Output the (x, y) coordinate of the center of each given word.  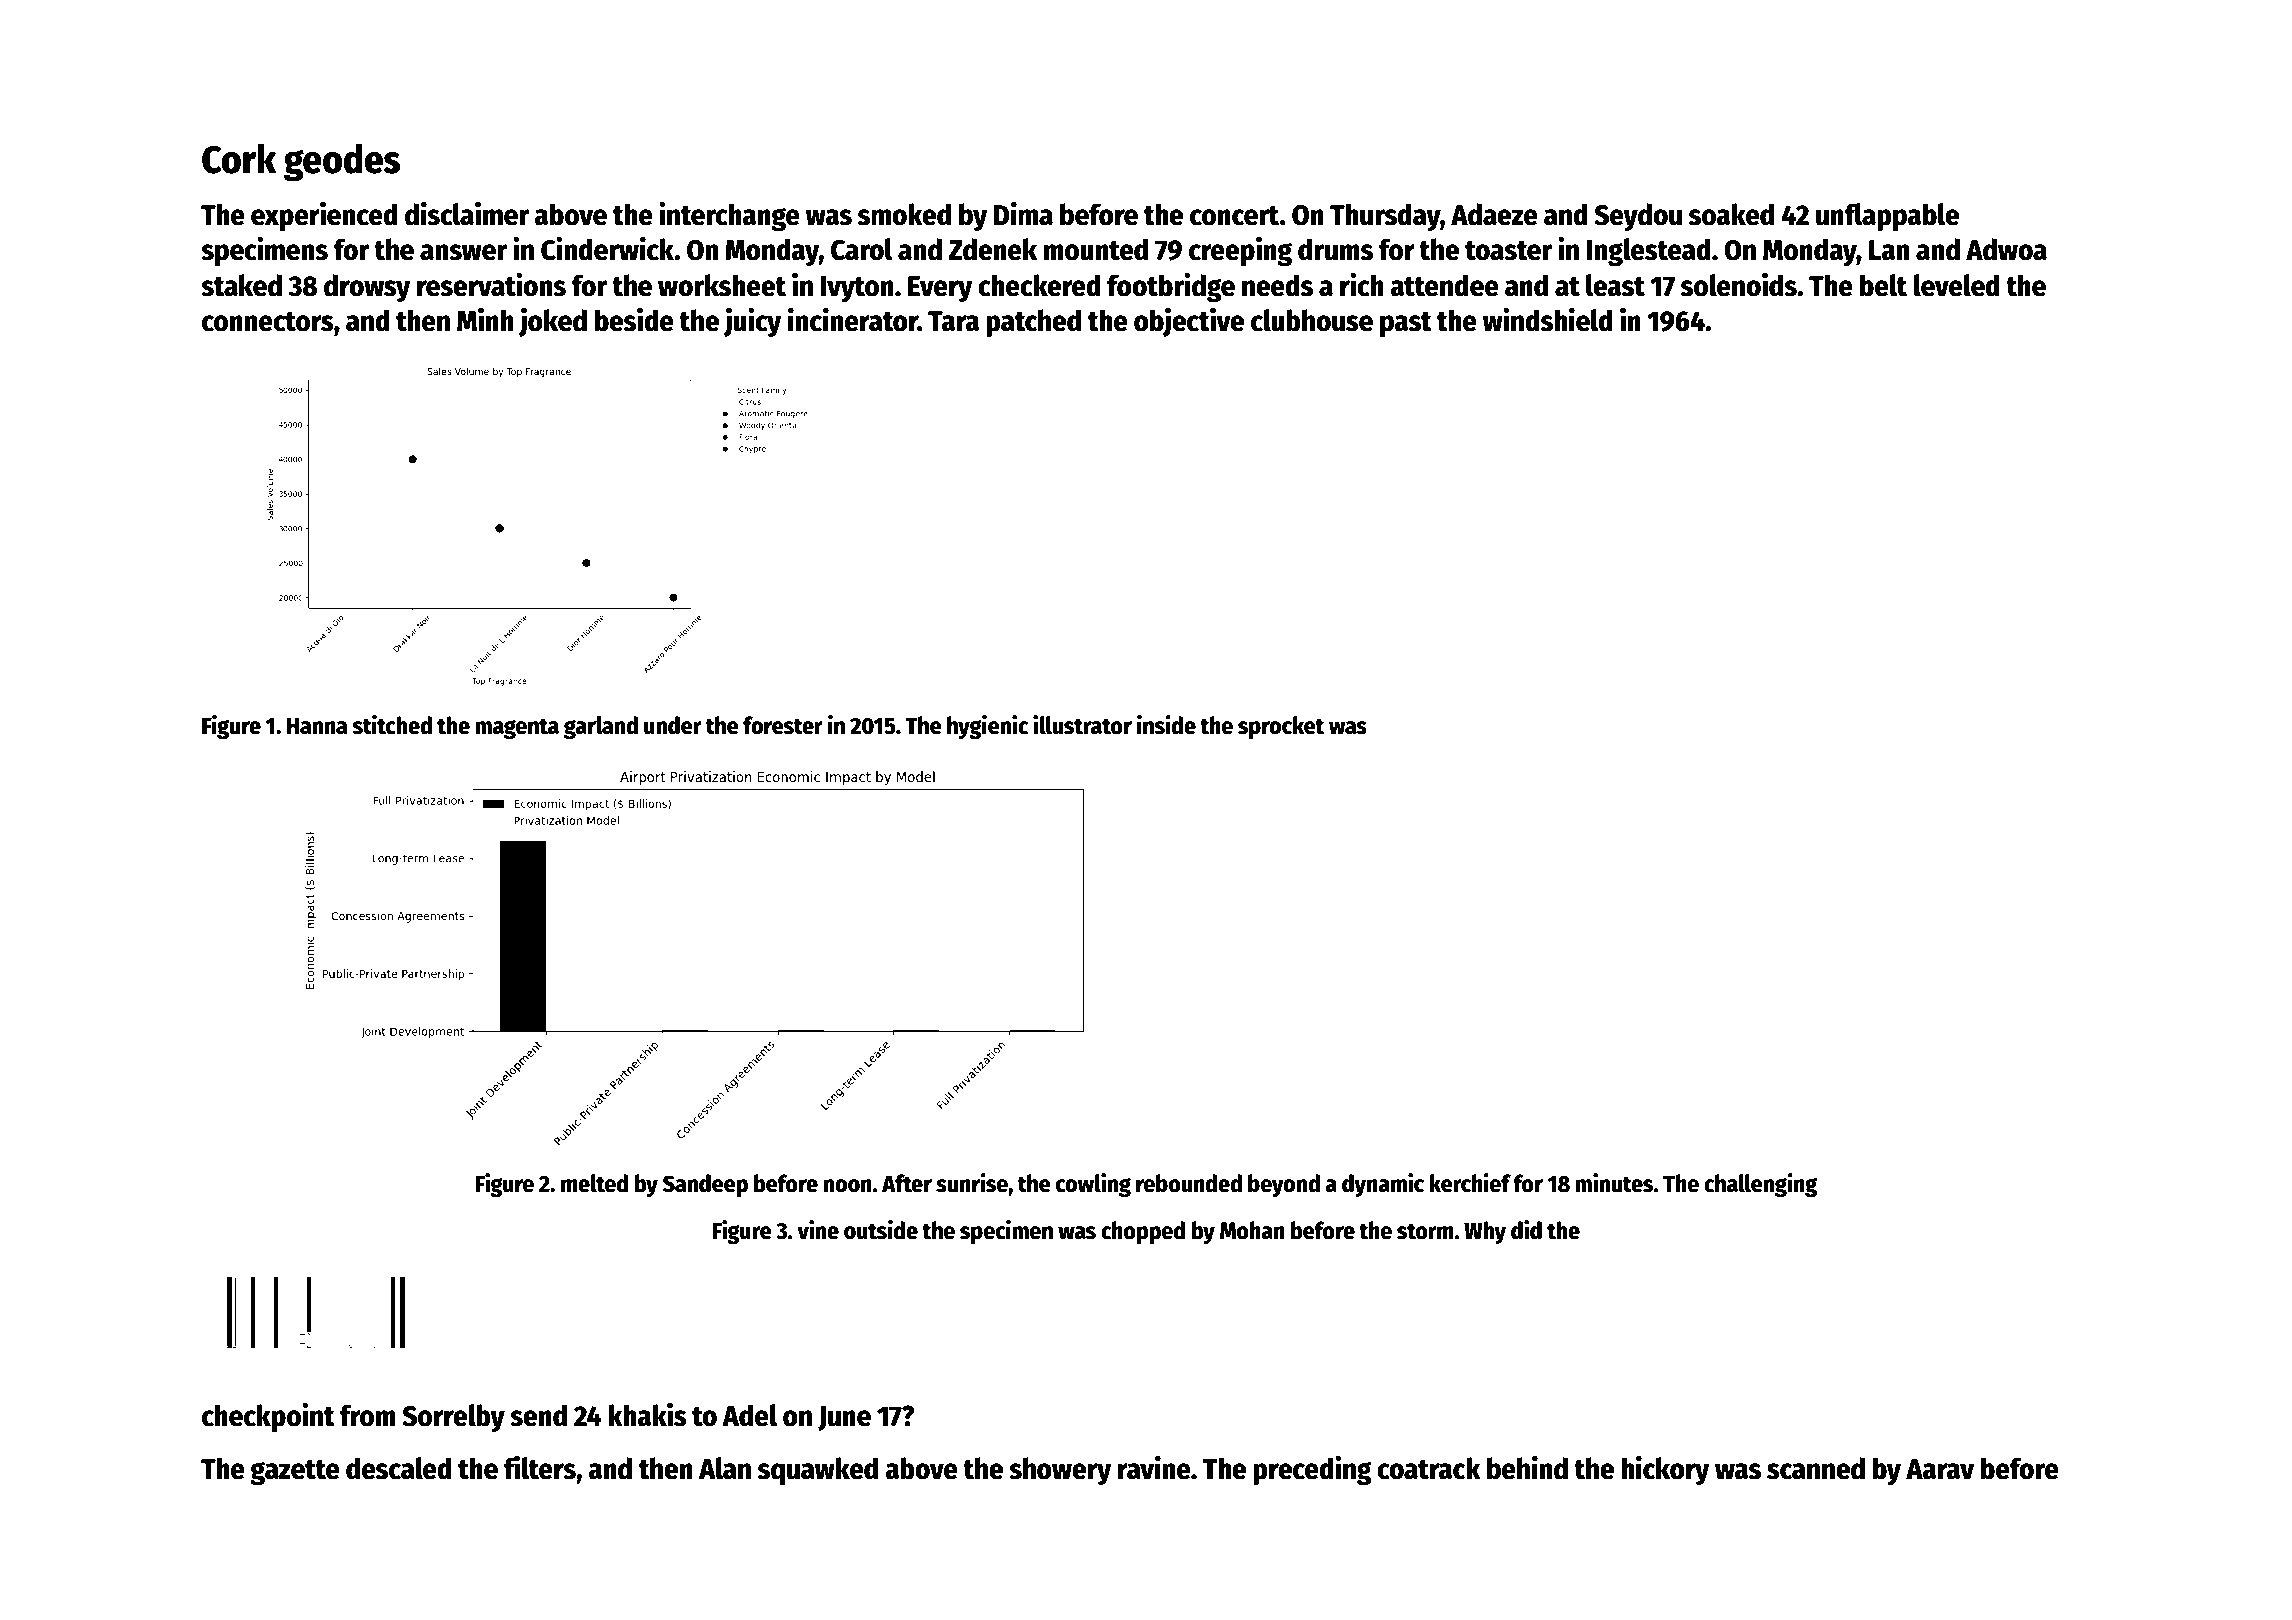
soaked (1731, 214)
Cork (239, 159)
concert (1235, 216)
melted (594, 1183)
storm (1425, 1231)
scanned (1816, 1468)
